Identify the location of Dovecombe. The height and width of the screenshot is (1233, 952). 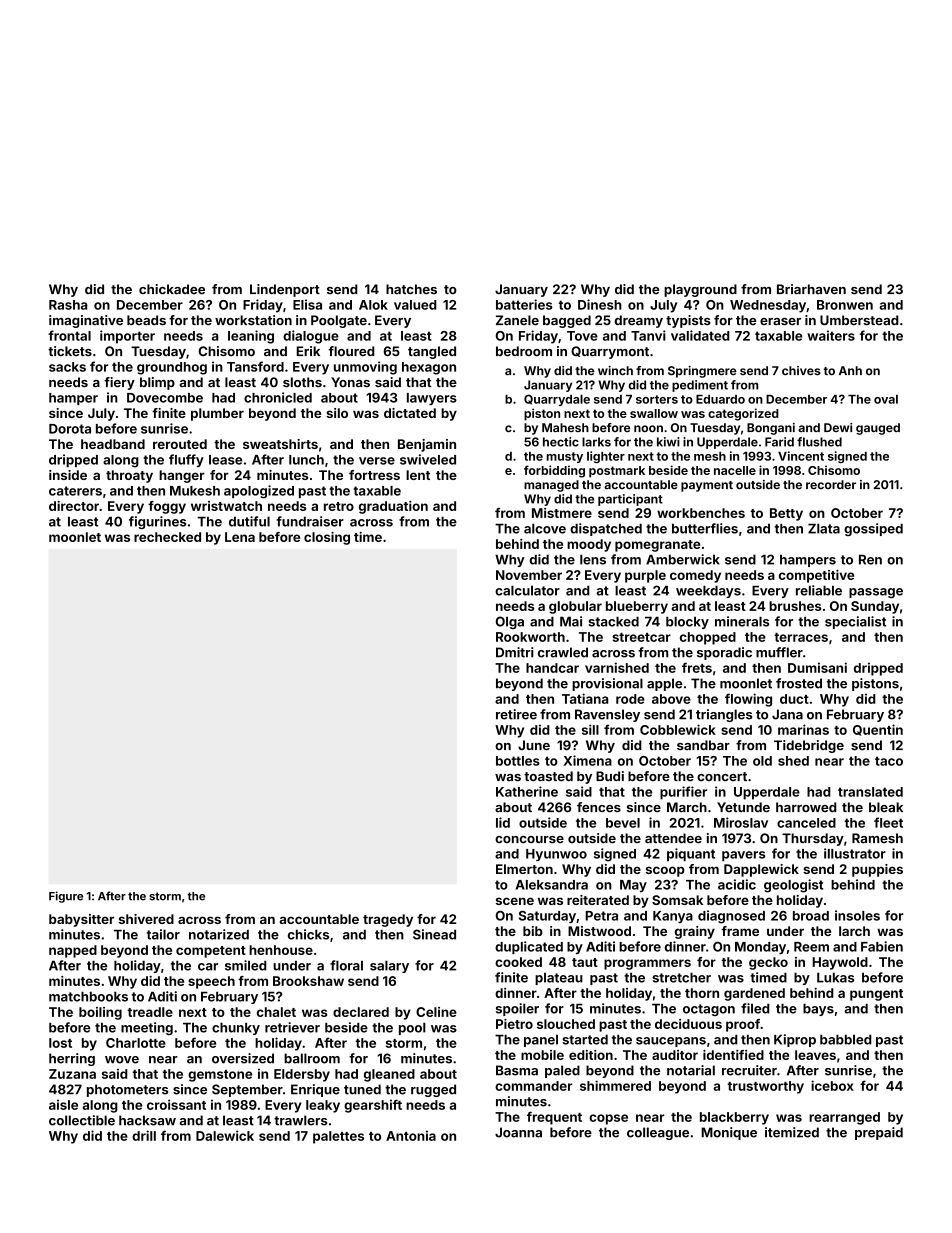
(165, 398).
